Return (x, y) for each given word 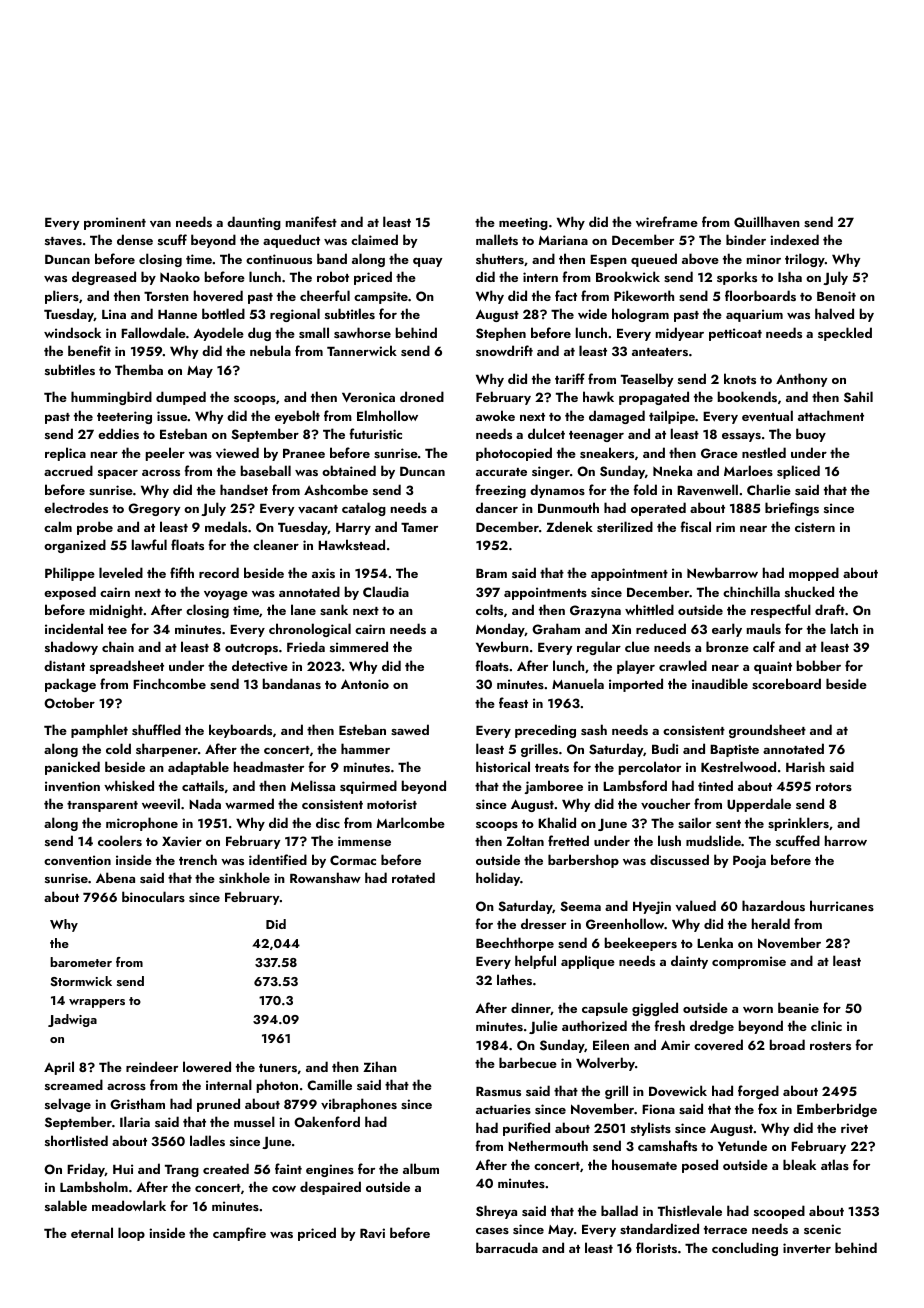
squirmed (368, 787)
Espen (608, 260)
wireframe (667, 221)
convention (77, 860)
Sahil (858, 397)
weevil (161, 803)
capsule (605, 1009)
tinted (715, 785)
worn (758, 1010)
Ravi (372, 1233)
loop (131, 1234)
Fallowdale (153, 332)
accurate (501, 472)
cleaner (276, 544)
